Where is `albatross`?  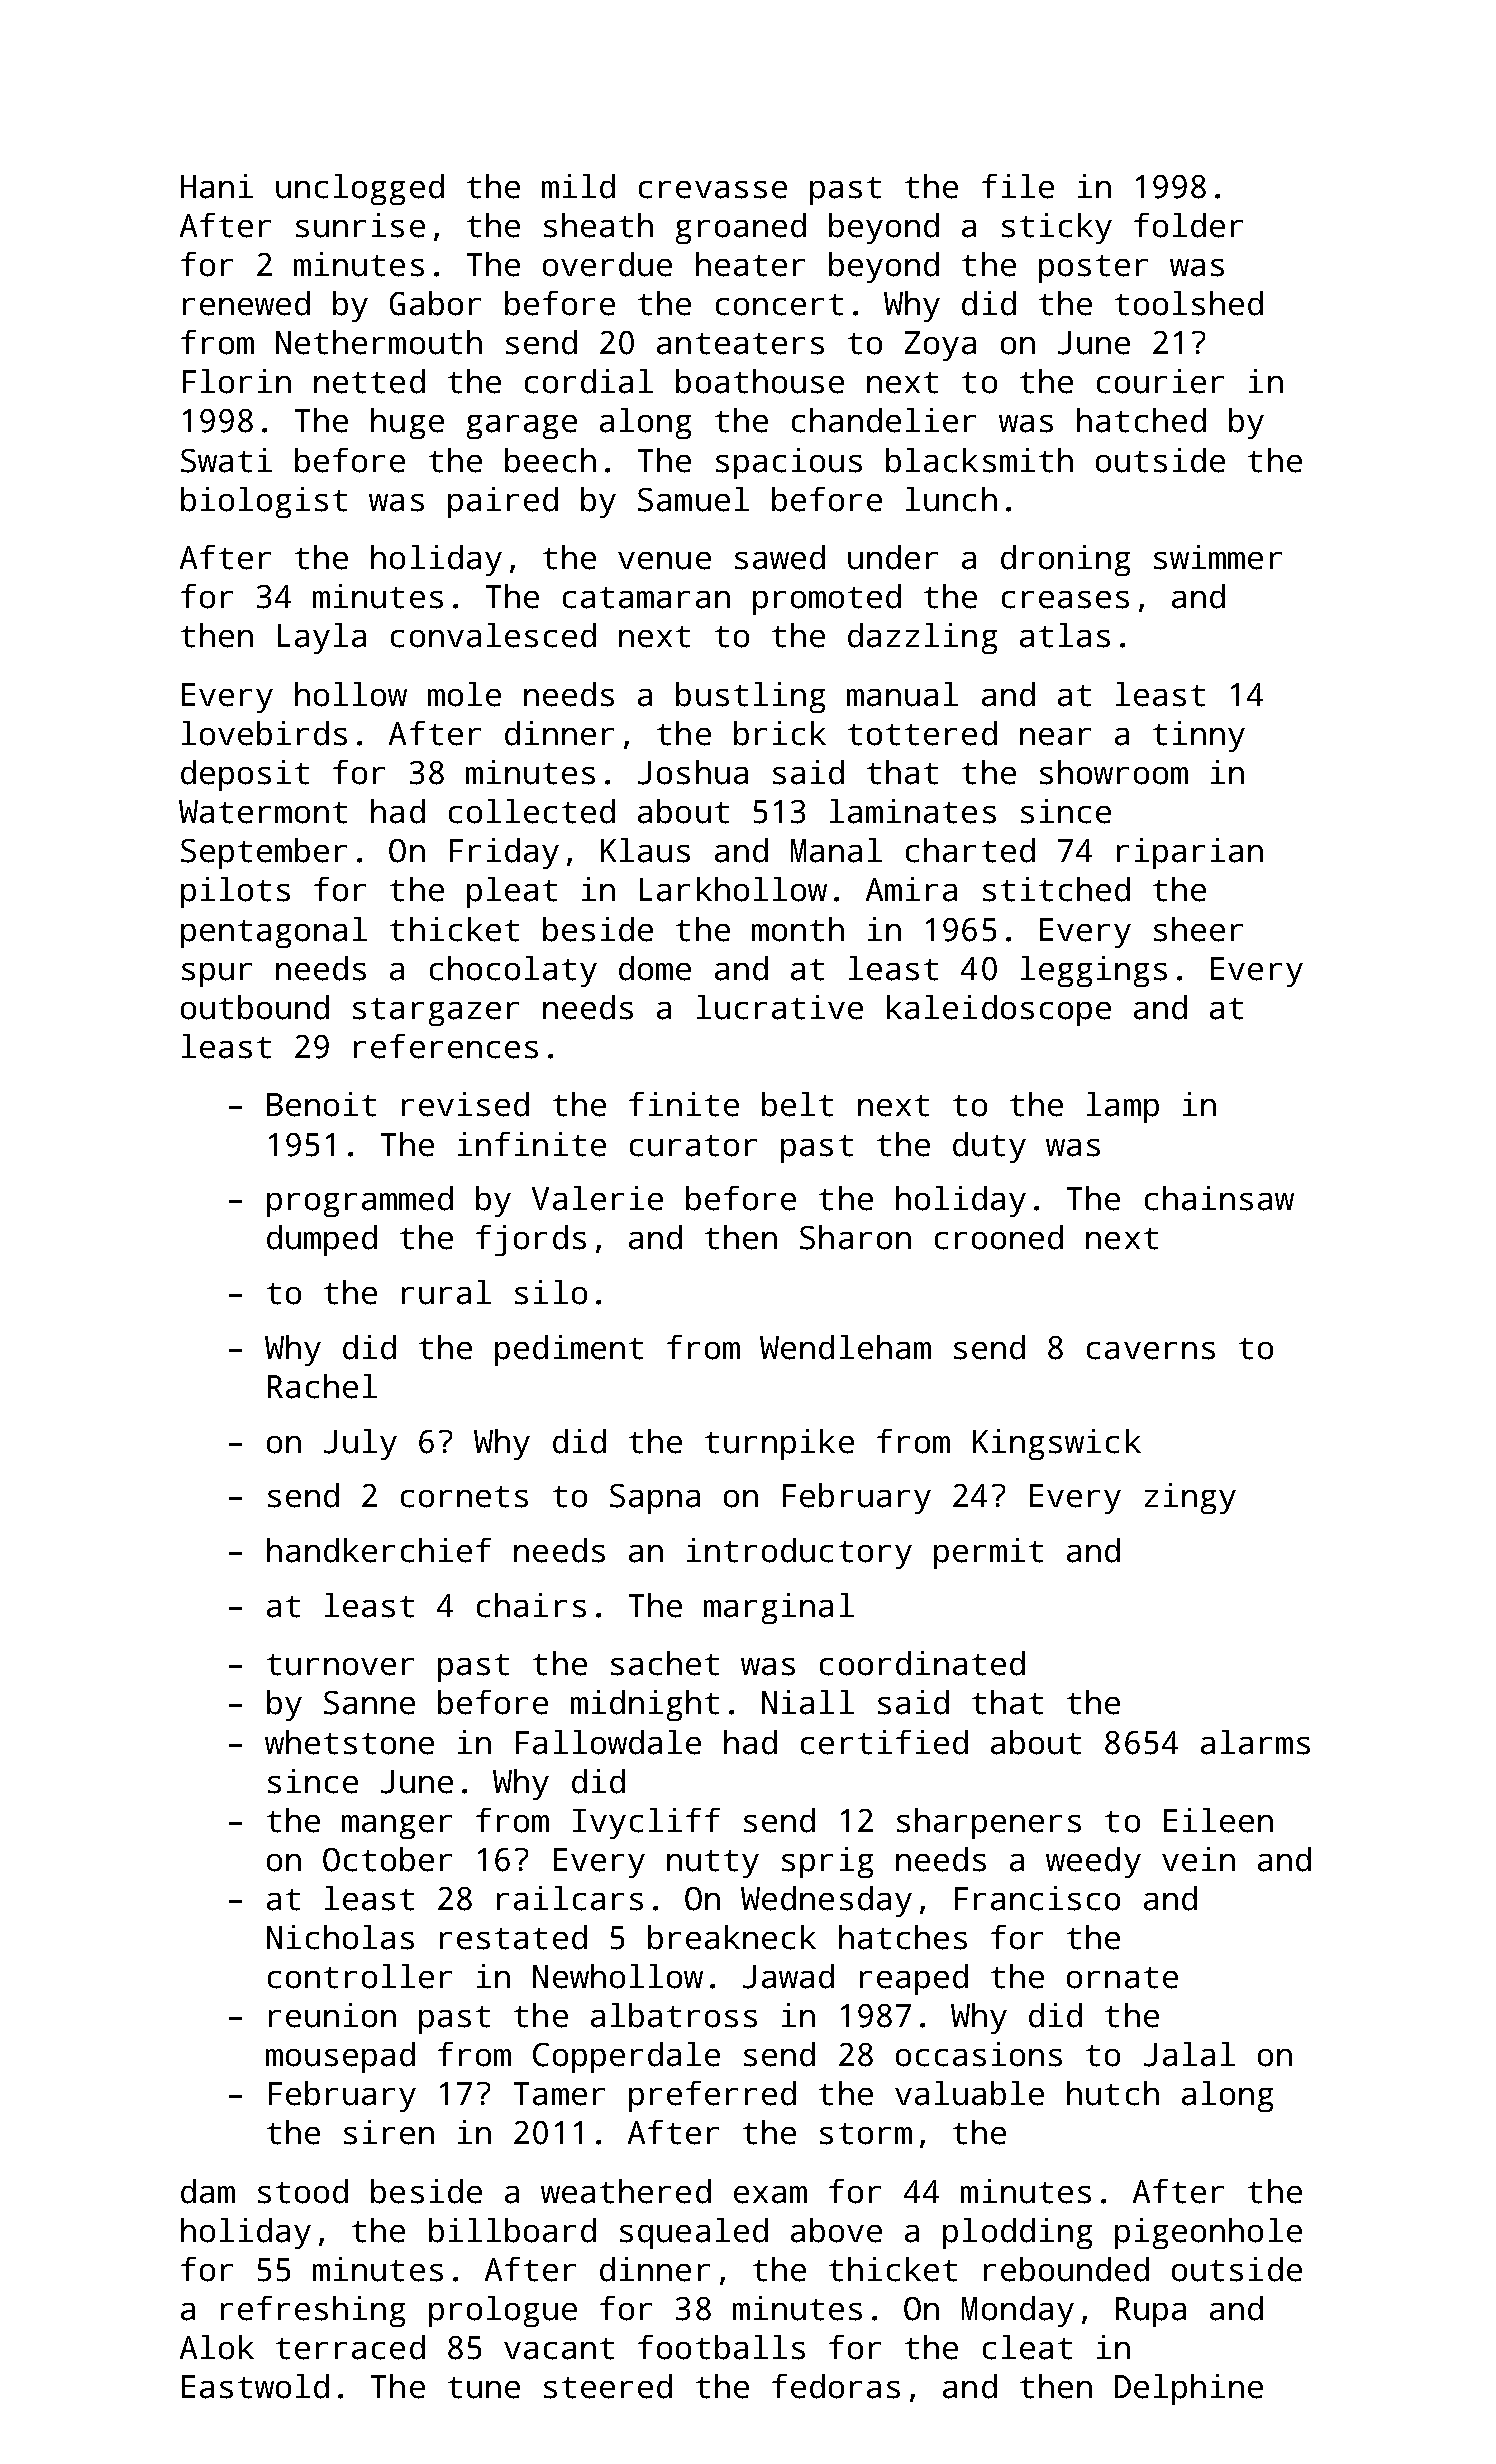
albatross is located at coordinates (674, 2015).
